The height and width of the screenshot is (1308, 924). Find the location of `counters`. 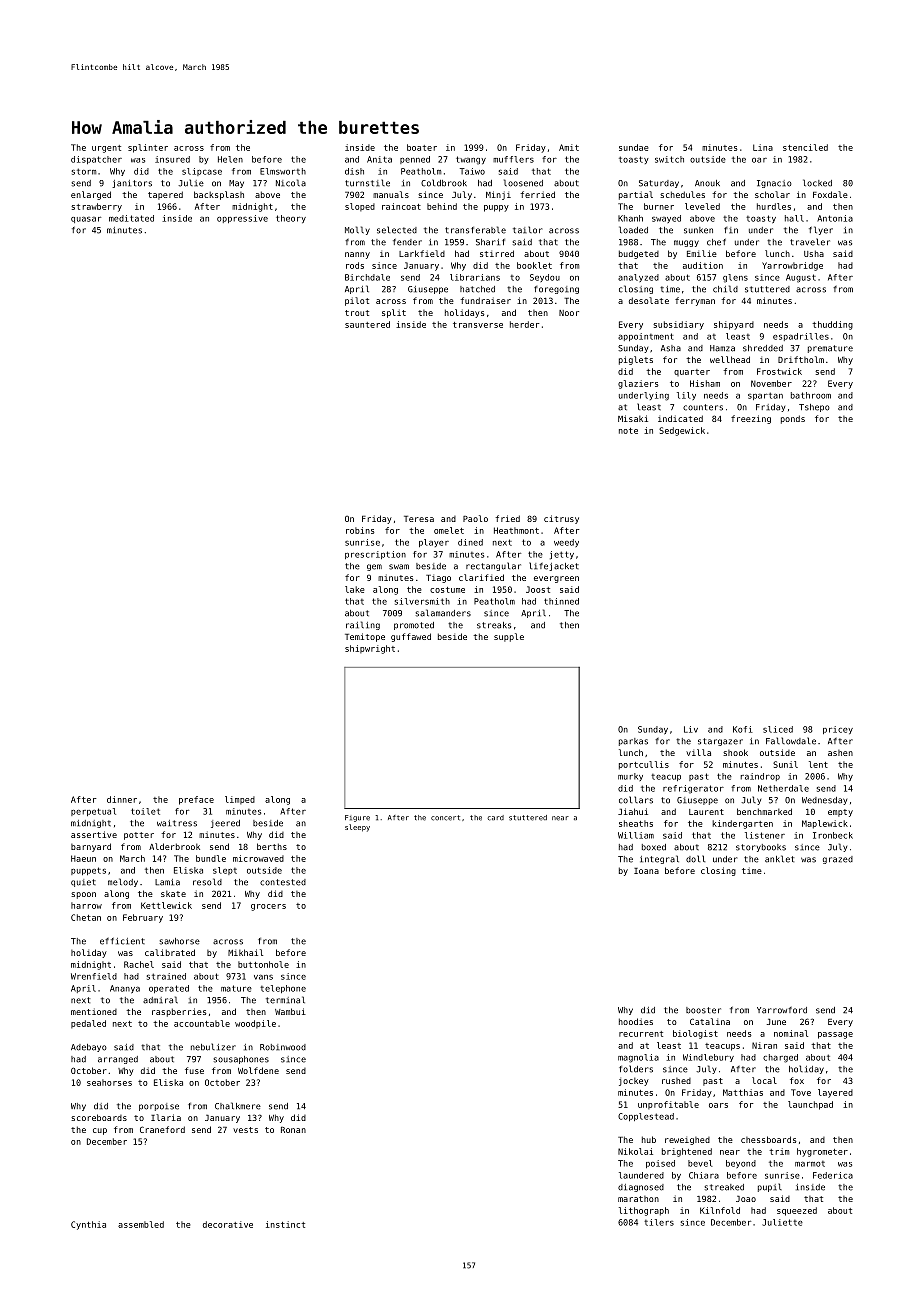

counters is located at coordinates (703, 407).
